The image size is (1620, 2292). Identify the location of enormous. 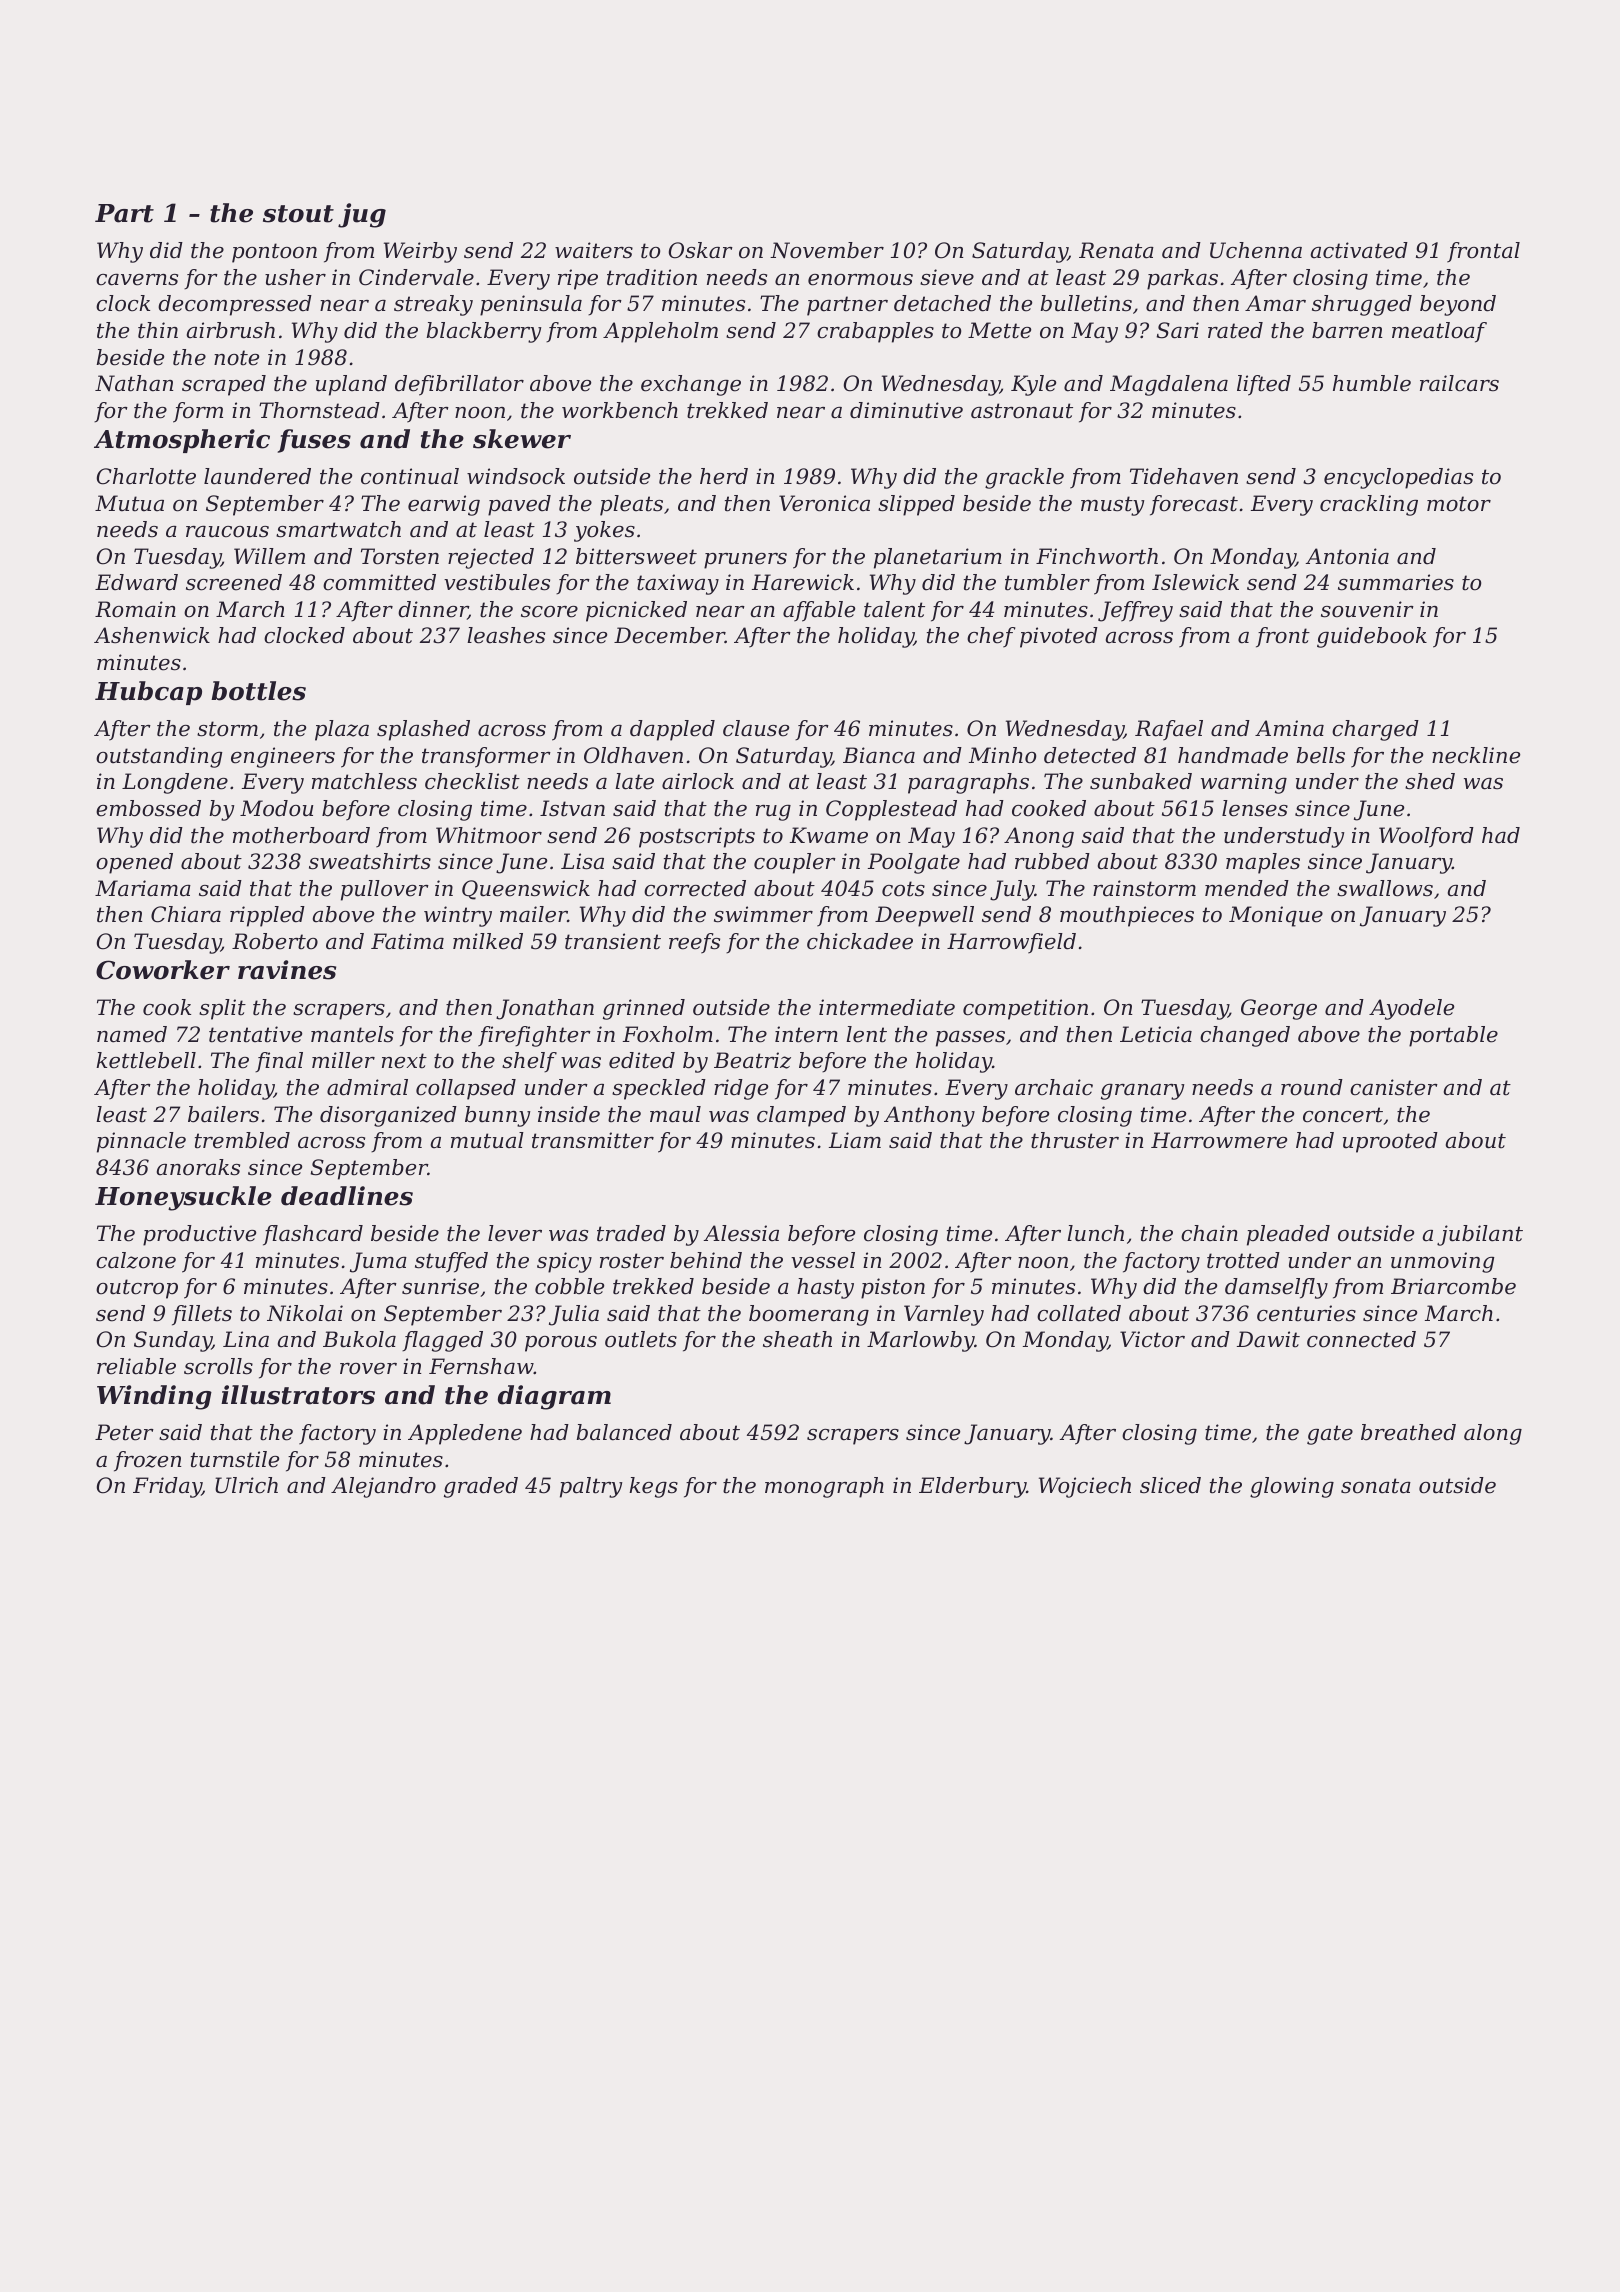
(860, 280).
